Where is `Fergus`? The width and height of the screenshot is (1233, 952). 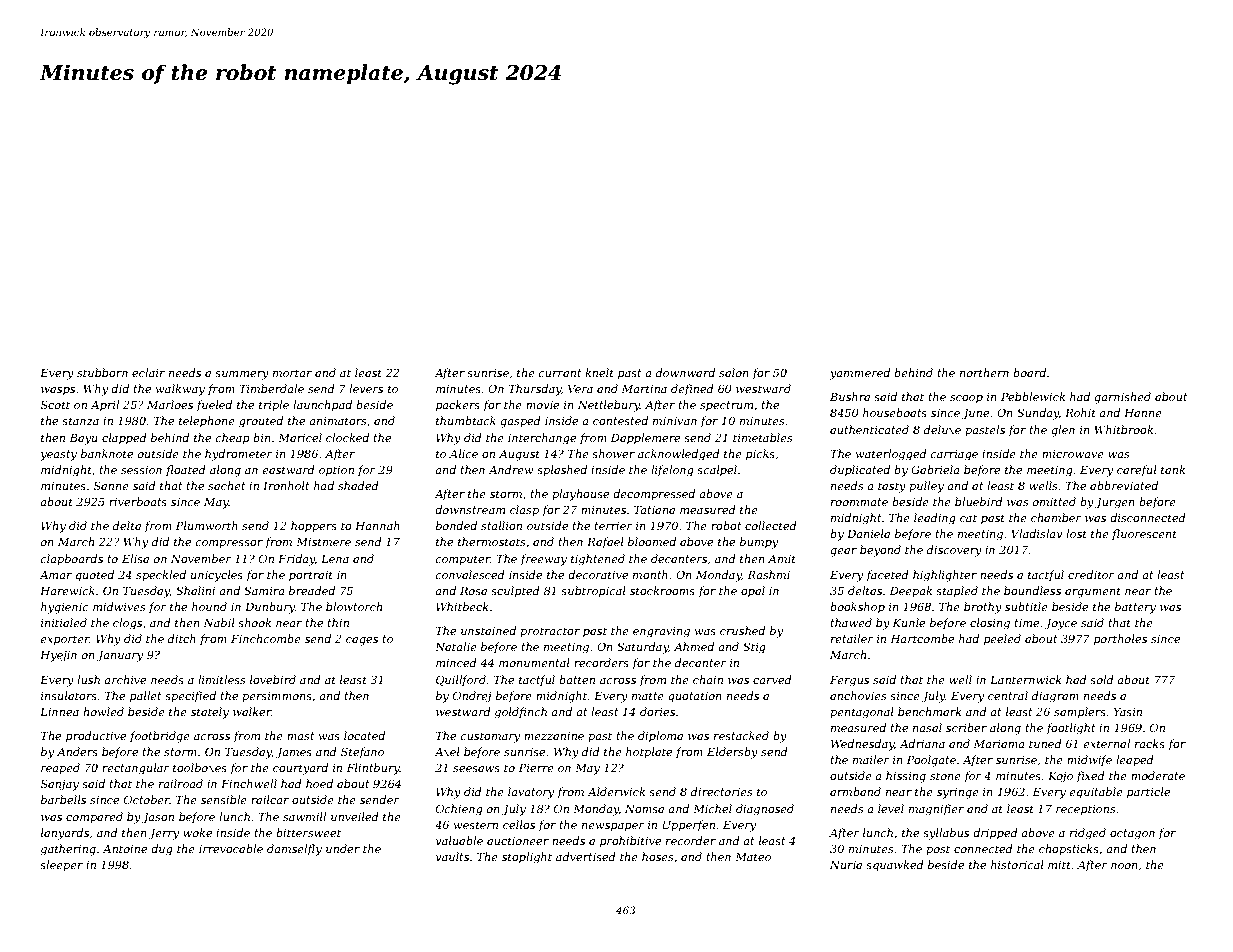
Fergus is located at coordinates (849, 681).
